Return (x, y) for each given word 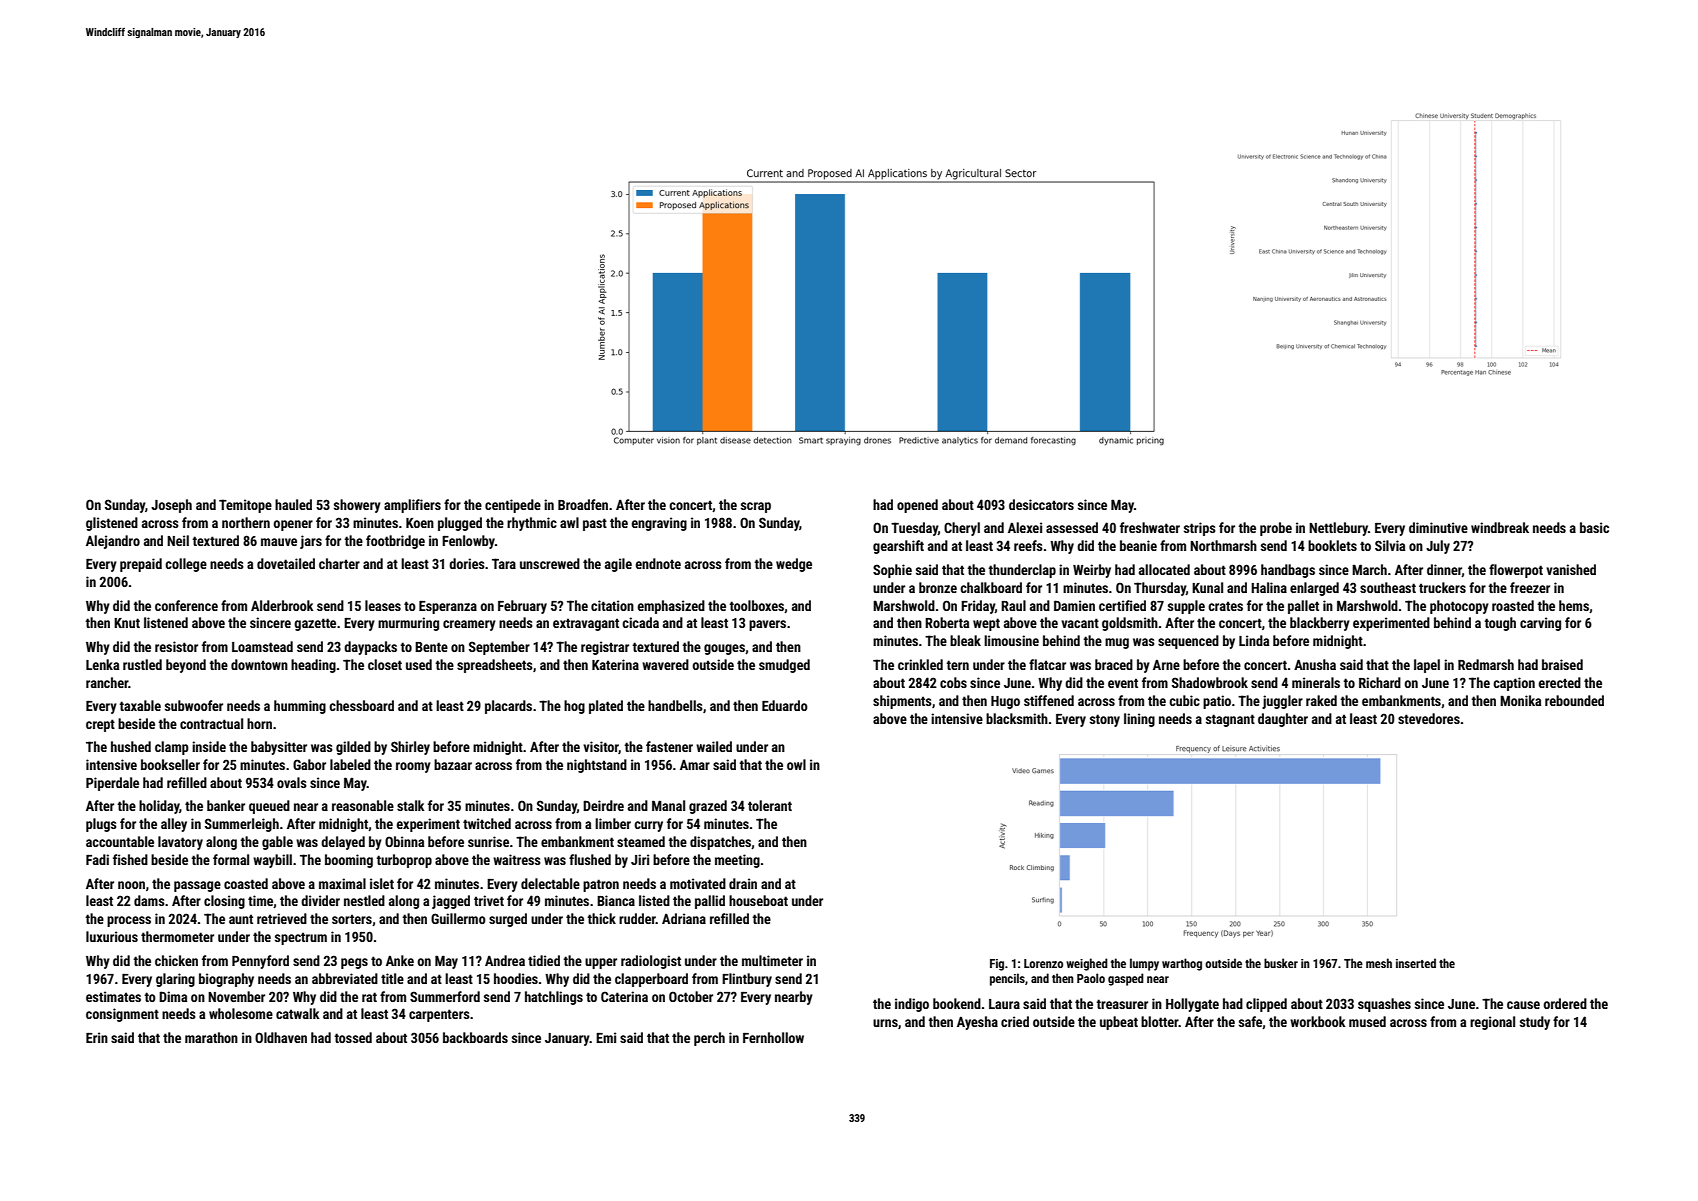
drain (743, 883)
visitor (601, 747)
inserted (1416, 963)
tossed (353, 1037)
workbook (1318, 1021)
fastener (669, 746)
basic (1594, 527)
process (129, 921)
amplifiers (412, 506)
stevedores (1429, 718)
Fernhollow (773, 1037)
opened (917, 506)
